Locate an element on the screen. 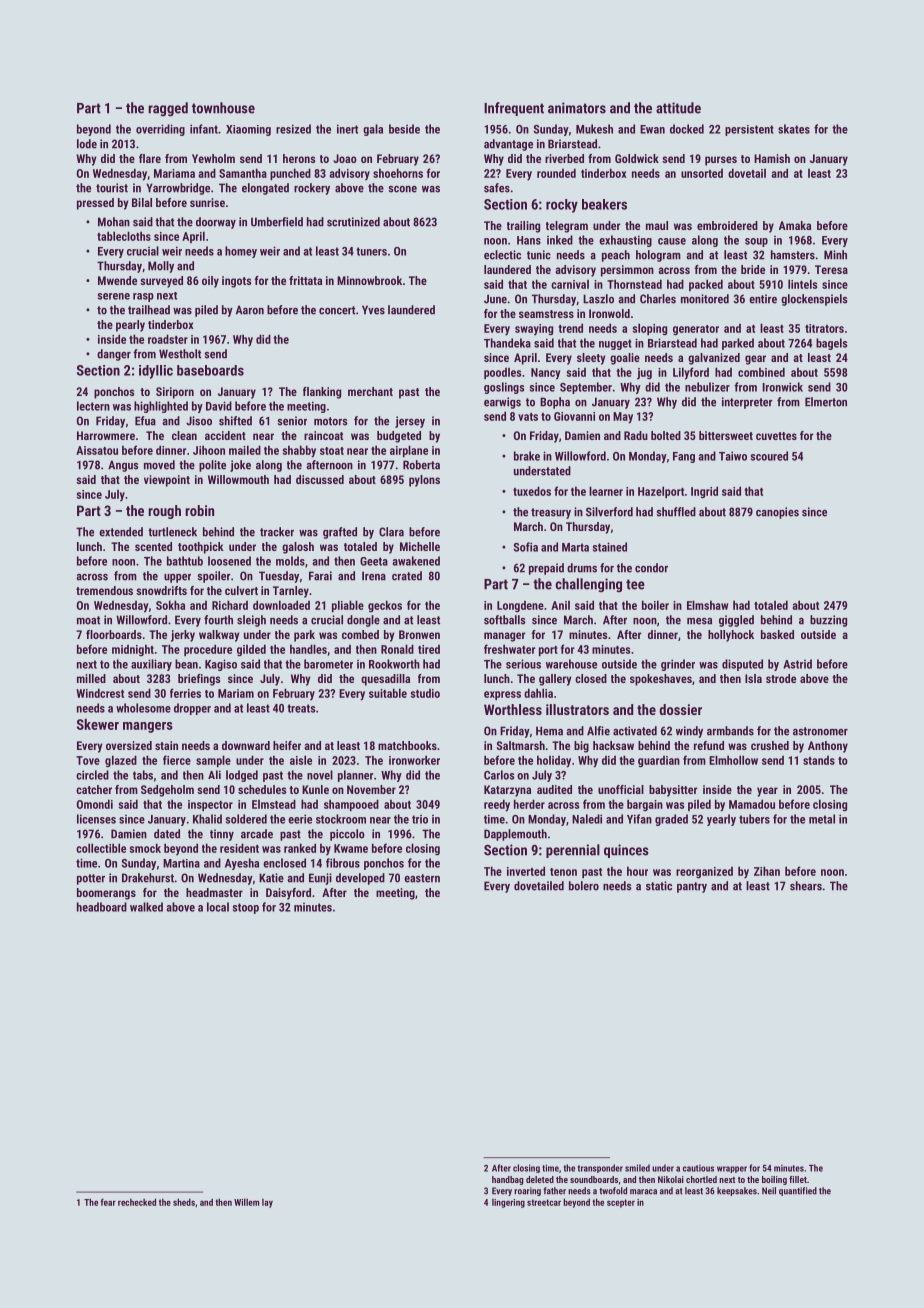 This screenshot has height=1308, width=924. manager is located at coordinates (504, 637).
